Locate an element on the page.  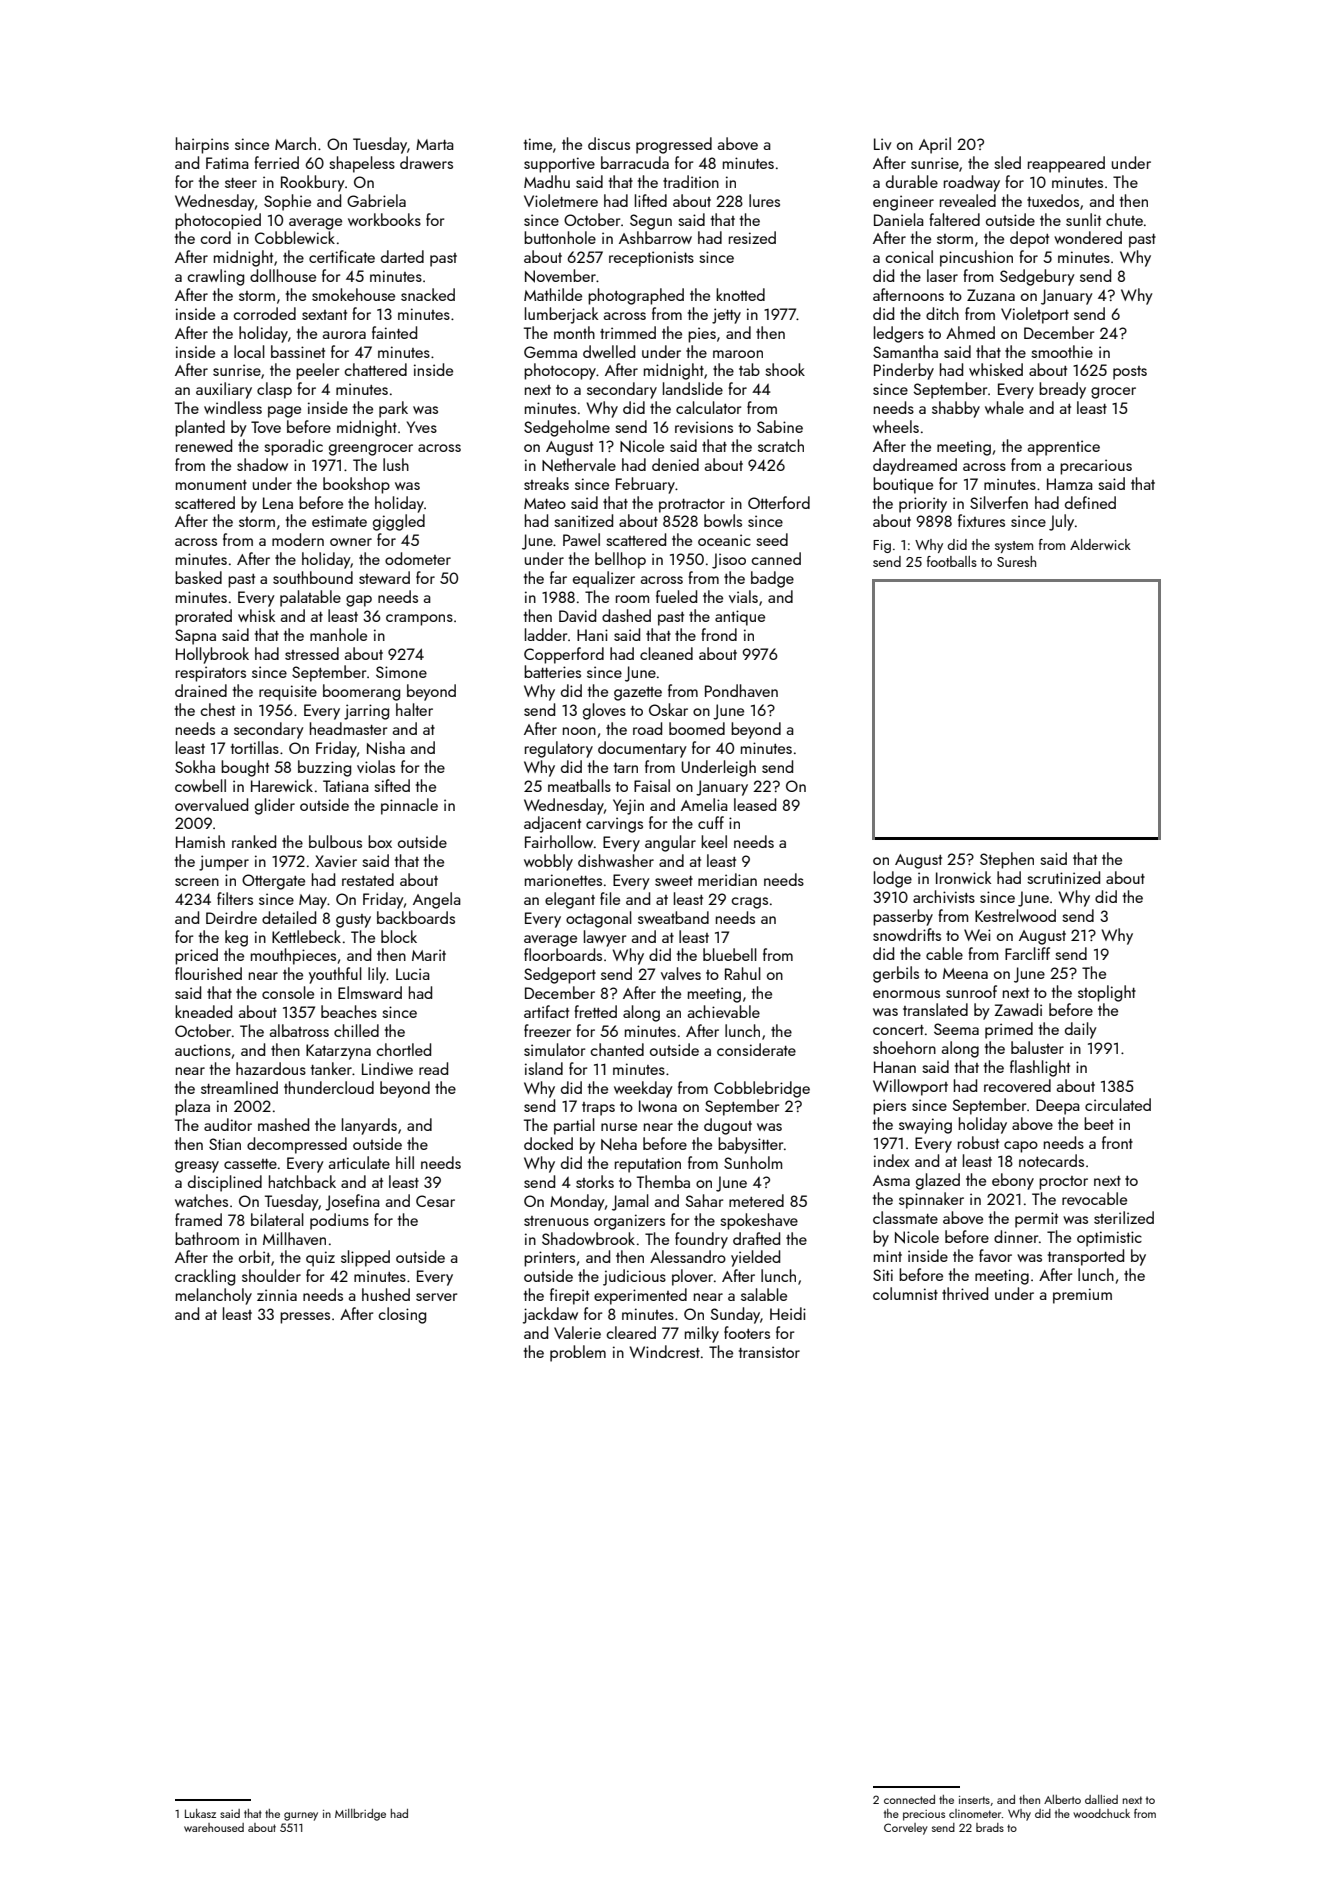
hairpins is located at coordinates (202, 145).
